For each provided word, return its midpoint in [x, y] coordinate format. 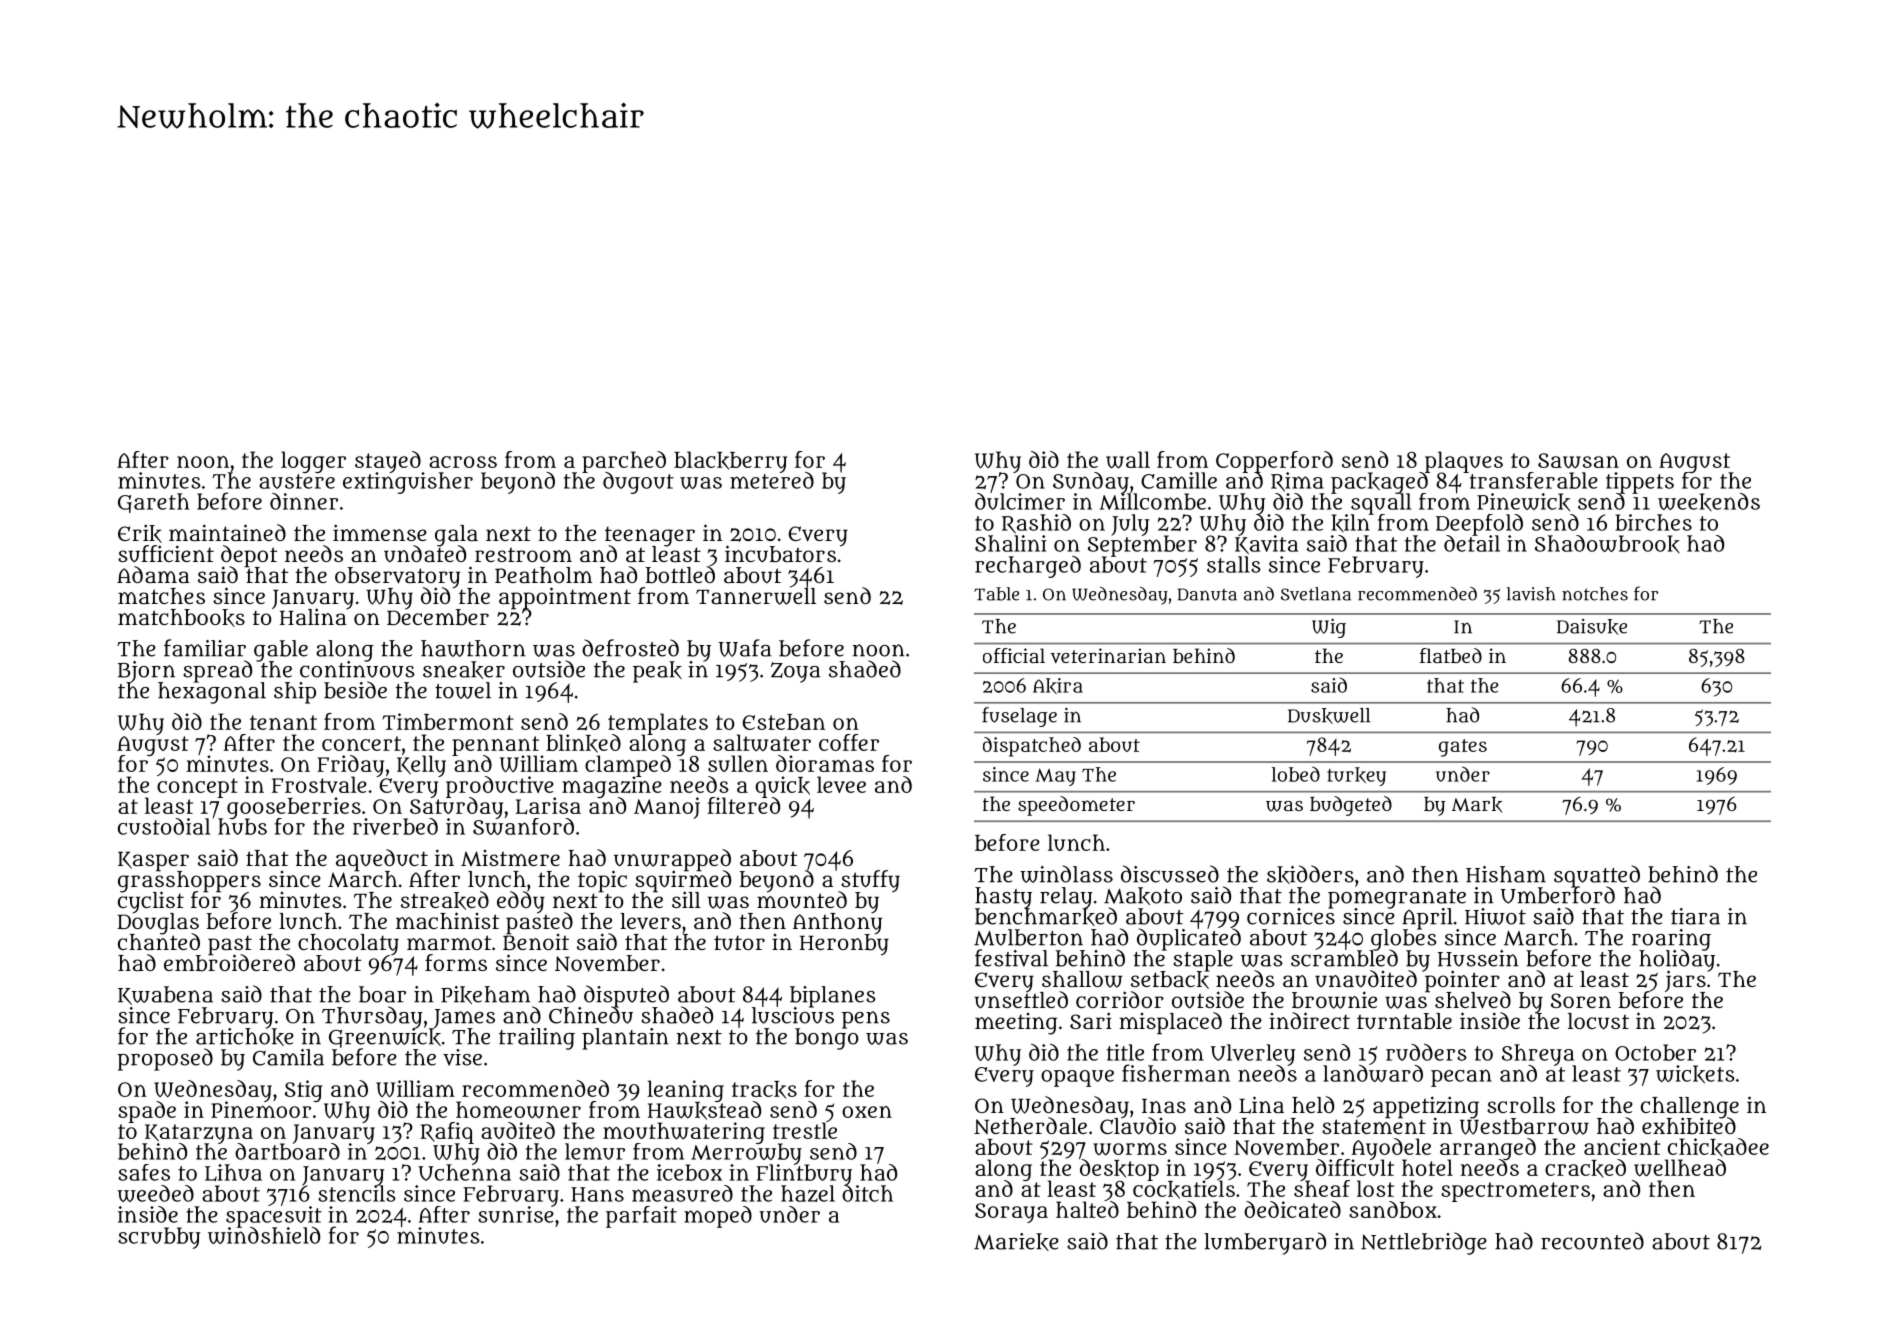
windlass [1066, 874]
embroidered [229, 963]
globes [1404, 939]
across [463, 462]
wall [1128, 460]
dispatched [1032, 747]
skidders [1310, 874]
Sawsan [1578, 461]
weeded [155, 1193]
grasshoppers [189, 881]
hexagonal [212, 693]
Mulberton [1028, 937]
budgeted [1351, 806]
